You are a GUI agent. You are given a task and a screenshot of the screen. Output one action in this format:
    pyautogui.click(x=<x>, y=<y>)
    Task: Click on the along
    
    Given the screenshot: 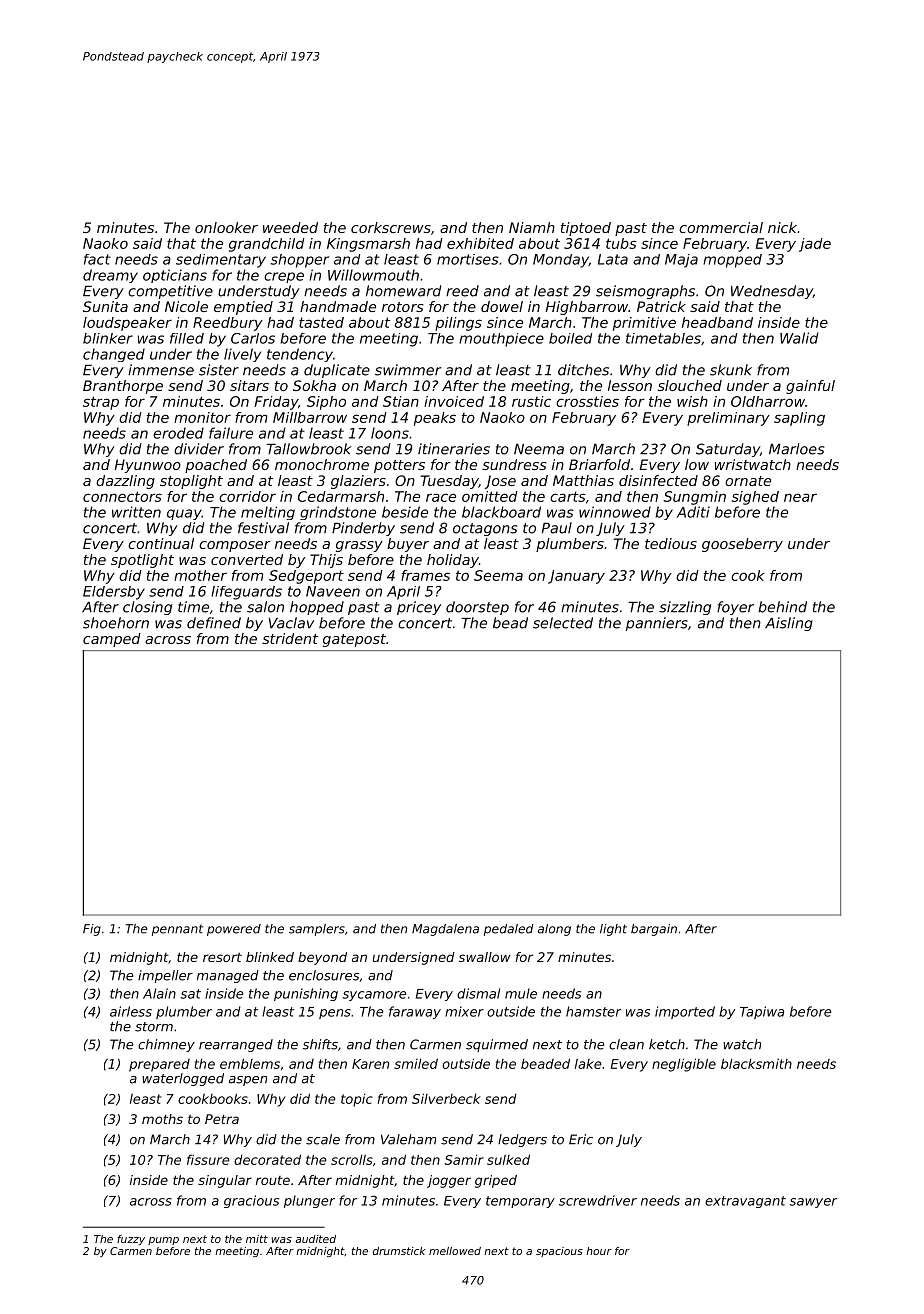 What is the action you would take?
    pyautogui.click(x=554, y=930)
